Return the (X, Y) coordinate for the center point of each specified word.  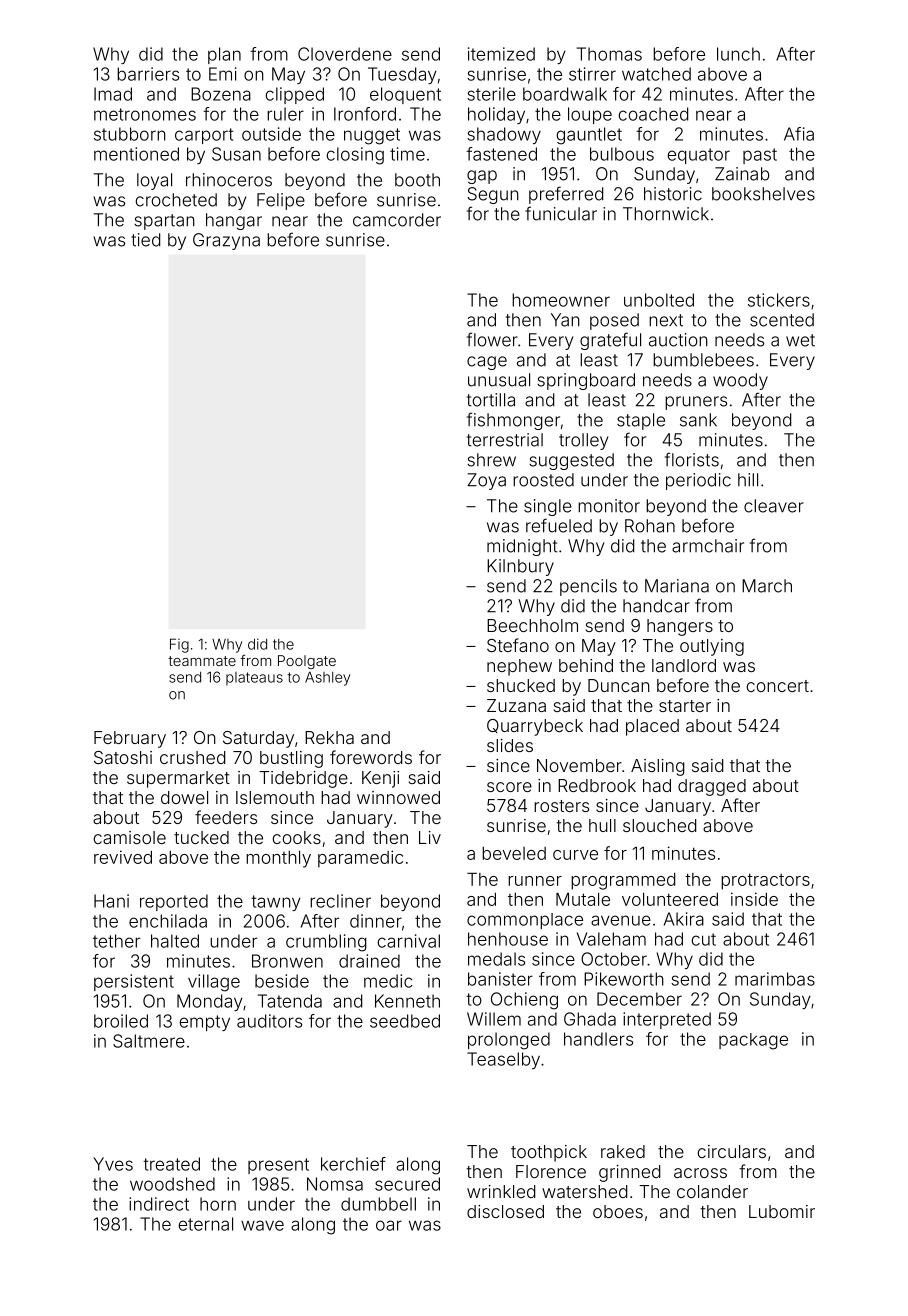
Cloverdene (345, 54)
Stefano (518, 645)
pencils (588, 587)
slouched (659, 825)
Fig (179, 645)
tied (145, 240)
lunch (738, 54)
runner (535, 881)
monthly (278, 859)
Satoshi (123, 757)
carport (204, 136)
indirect (159, 1204)
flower (492, 339)
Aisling (658, 767)
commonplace (525, 921)
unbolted (659, 300)
